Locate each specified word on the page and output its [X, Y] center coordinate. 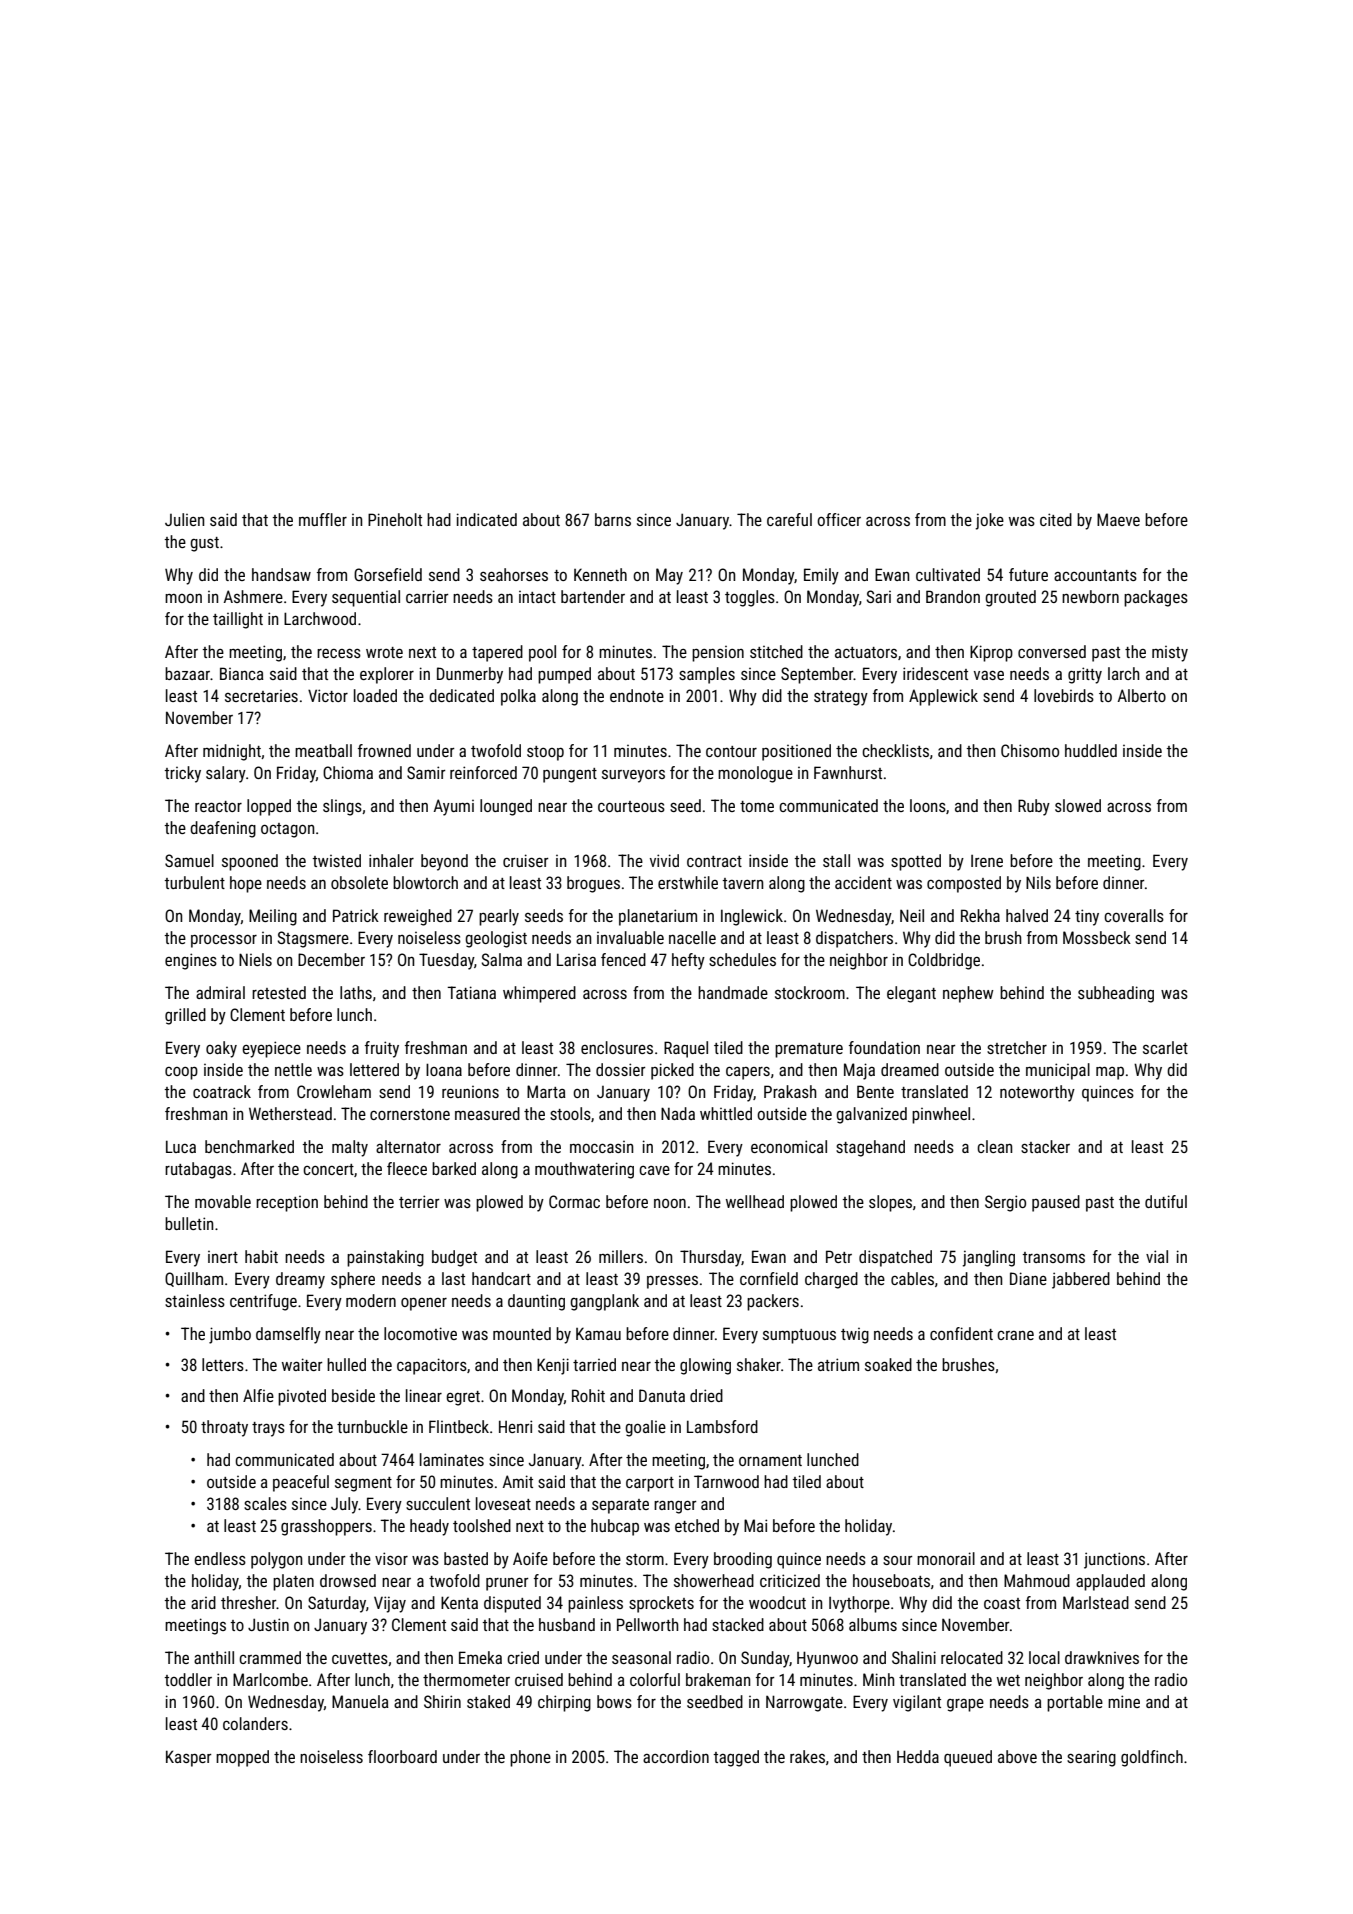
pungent [570, 775]
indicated [487, 519]
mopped [242, 1758]
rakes [807, 1756]
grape [965, 1705]
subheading [1116, 994]
